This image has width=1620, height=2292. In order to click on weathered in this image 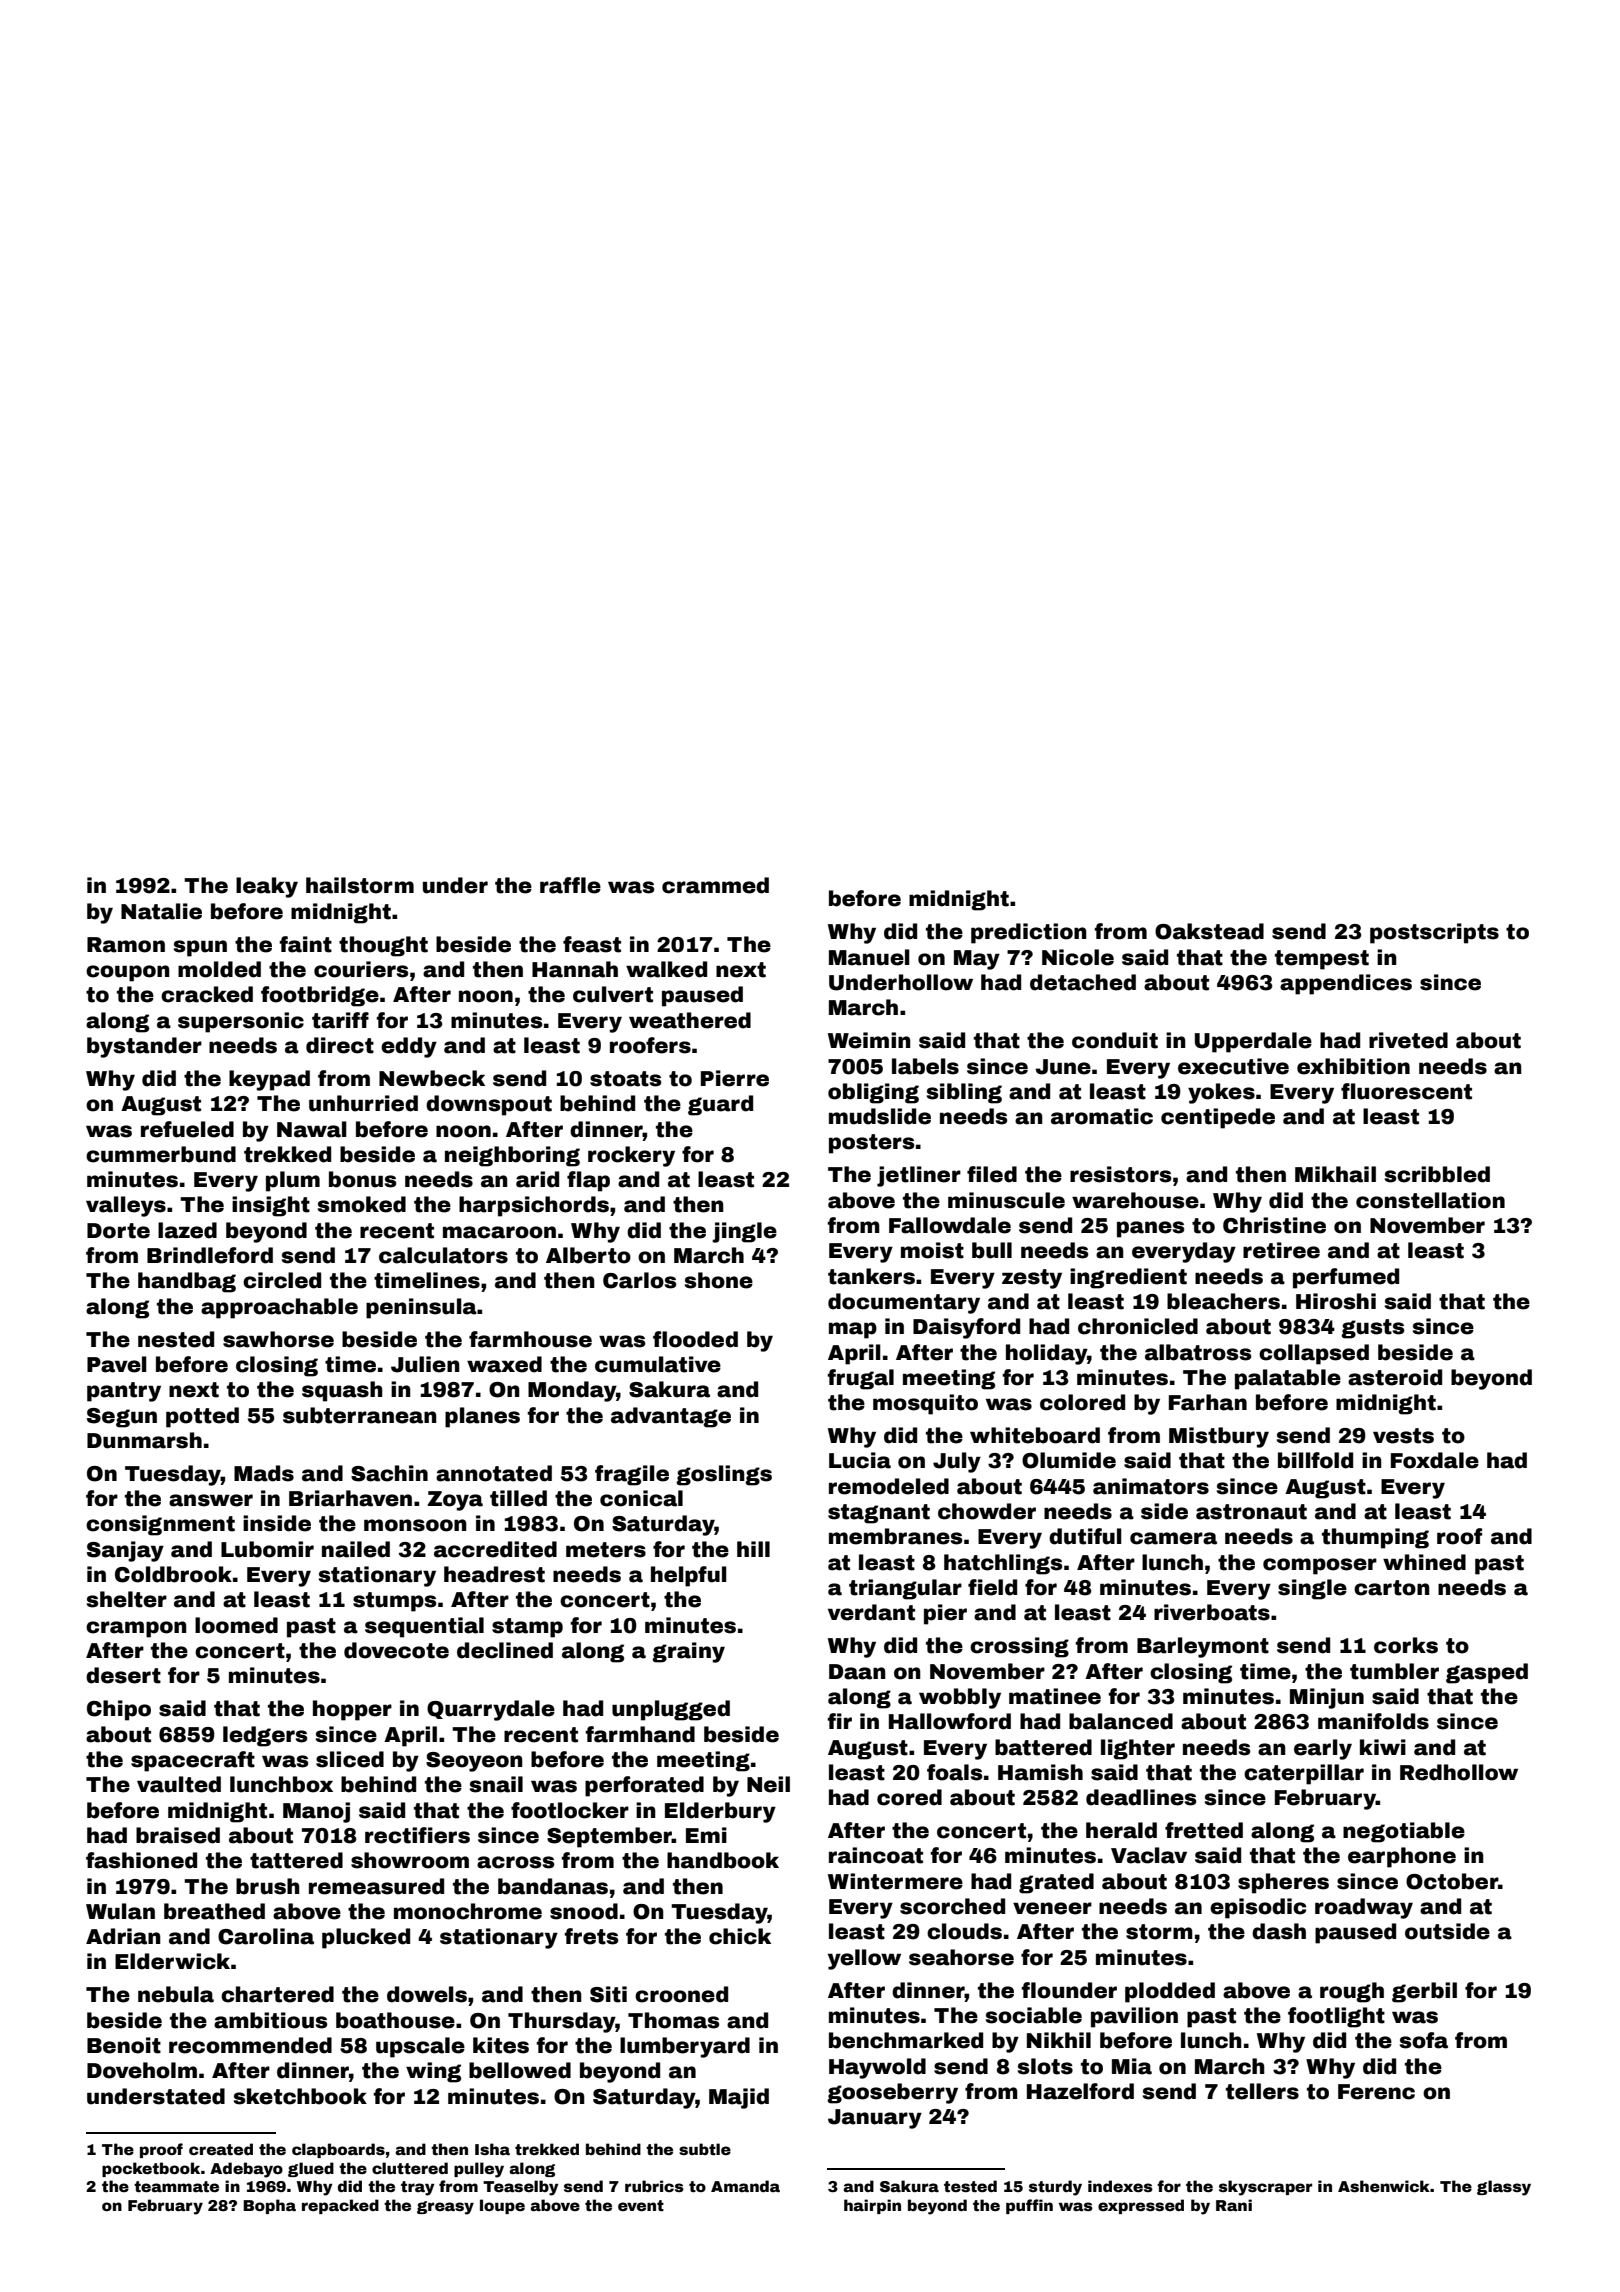, I will do `click(690, 1020)`.
